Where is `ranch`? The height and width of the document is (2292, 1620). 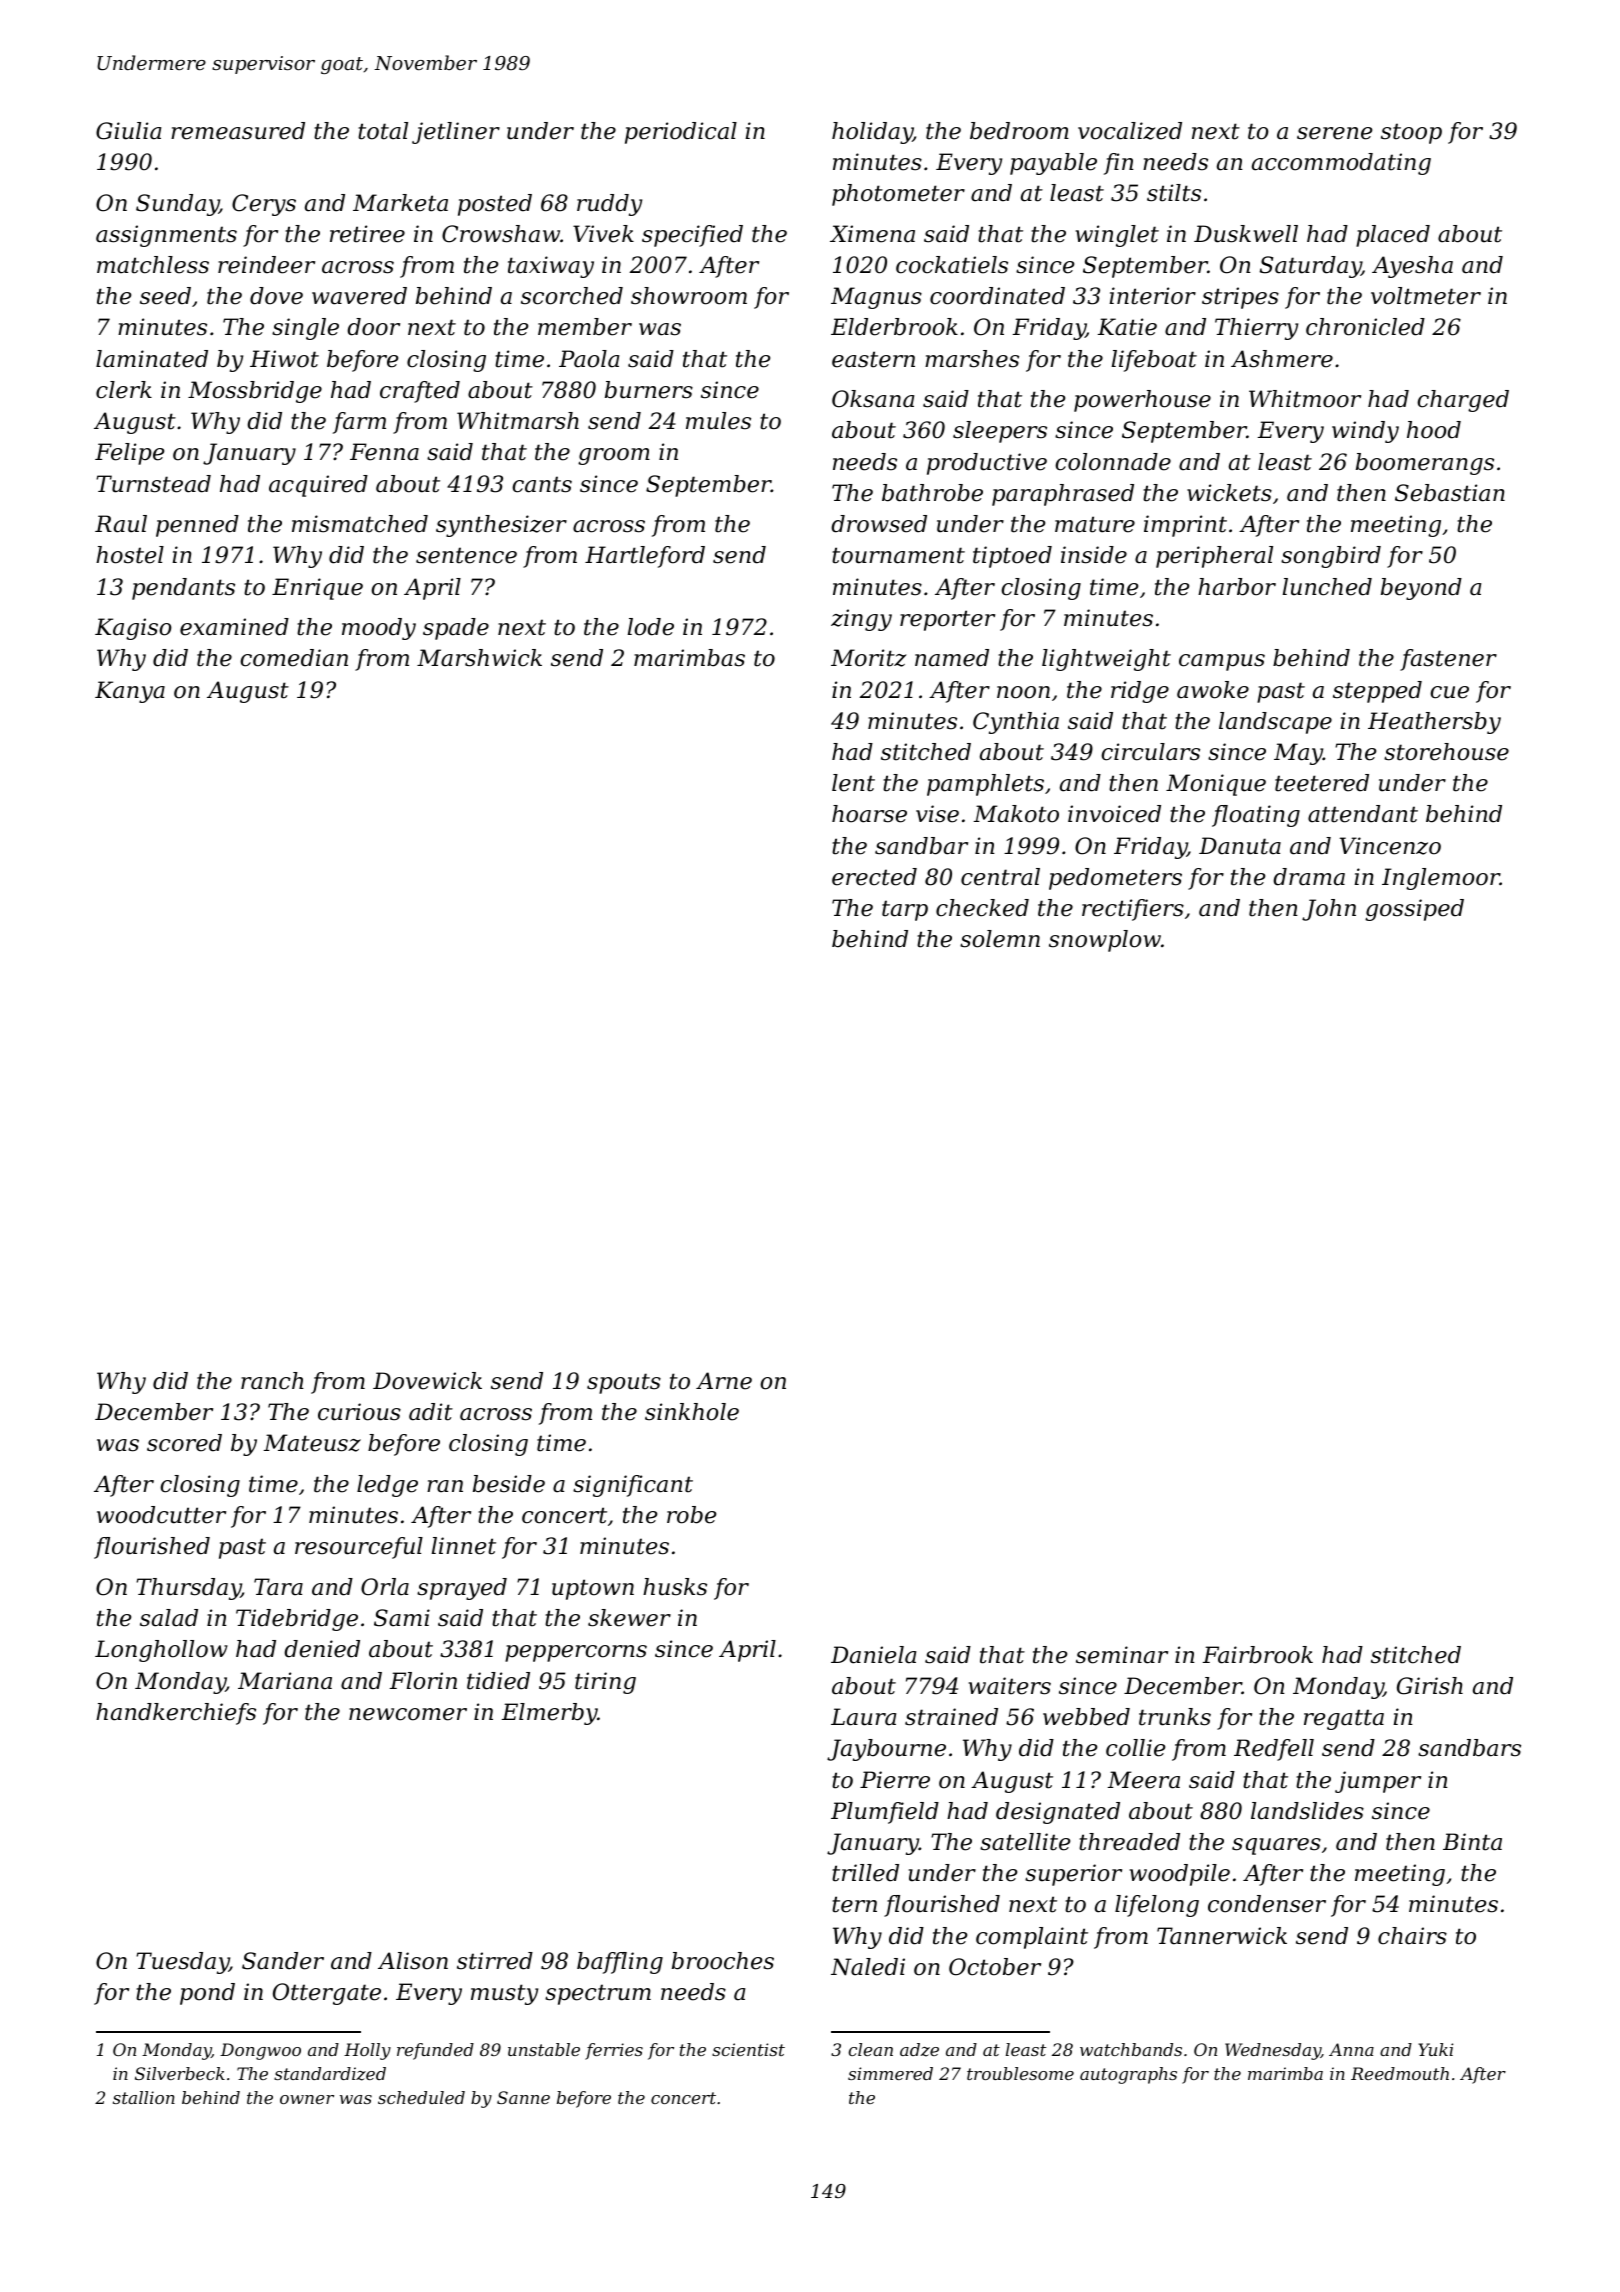
ranch is located at coordinates (272, 1381).
